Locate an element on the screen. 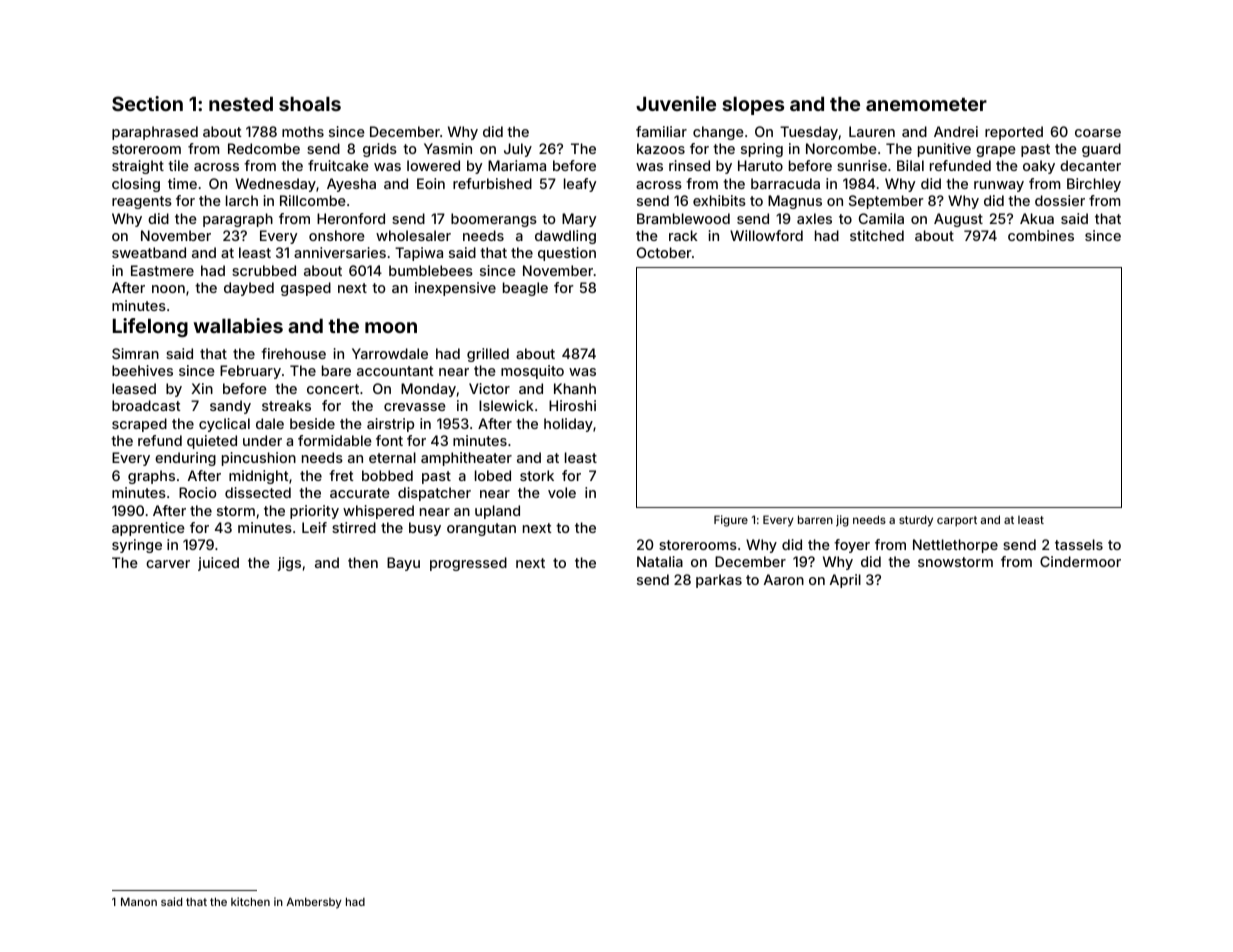 This screenshot has height=952, width=1233. Yasmin is located at coordinates (448, 148).
